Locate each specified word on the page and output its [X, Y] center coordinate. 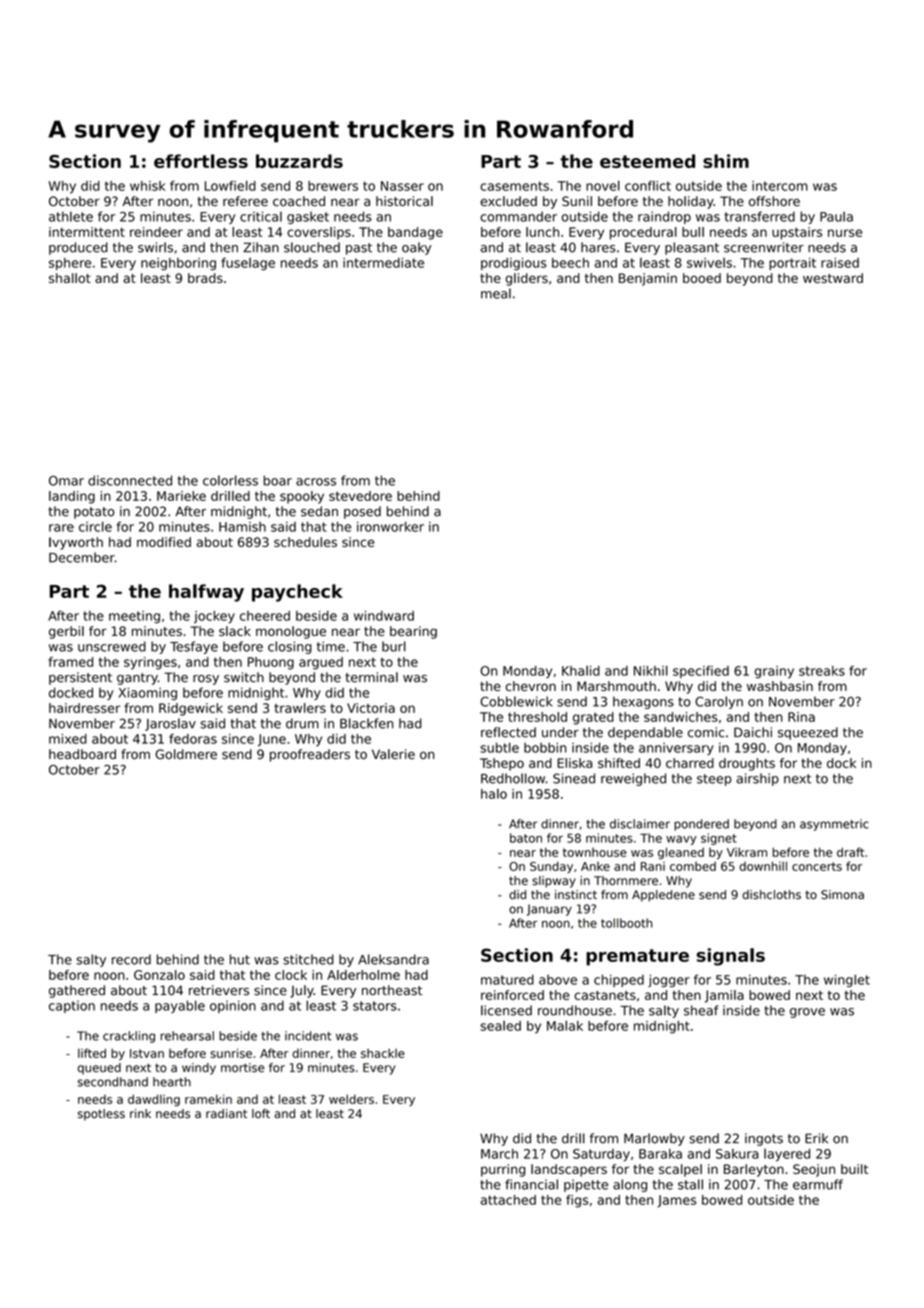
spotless [101, 1115]
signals [731, 957]
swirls [155, 247]
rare [61, 528]
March [499, 1154]
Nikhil [651, 670]
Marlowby [654, 1139]
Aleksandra [393, 959]
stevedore [360, 496]
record [131, 959]
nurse [845, 233]
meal [496, 293]
